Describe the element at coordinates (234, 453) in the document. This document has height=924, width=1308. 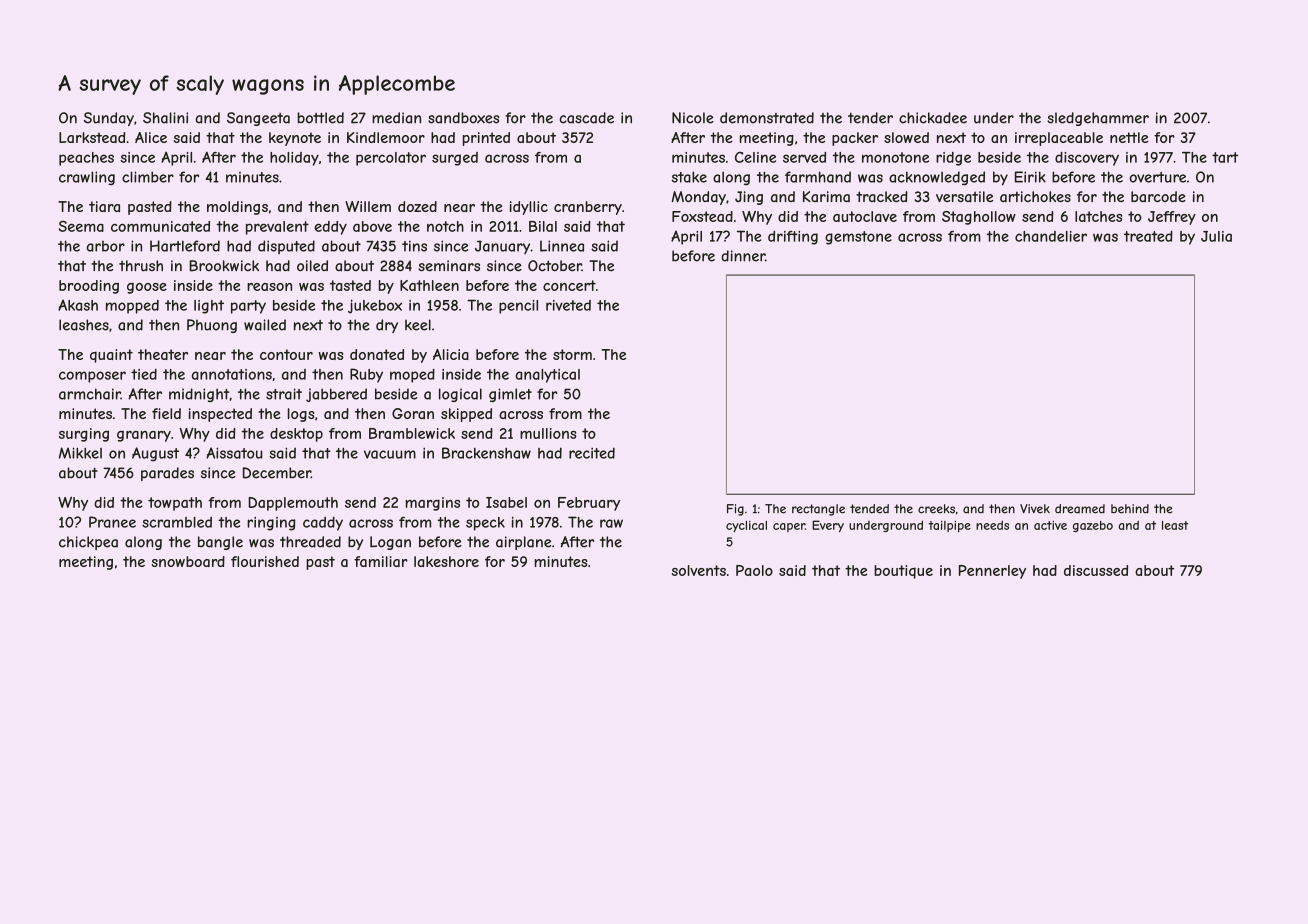
I see `Aissatou` at that location.
